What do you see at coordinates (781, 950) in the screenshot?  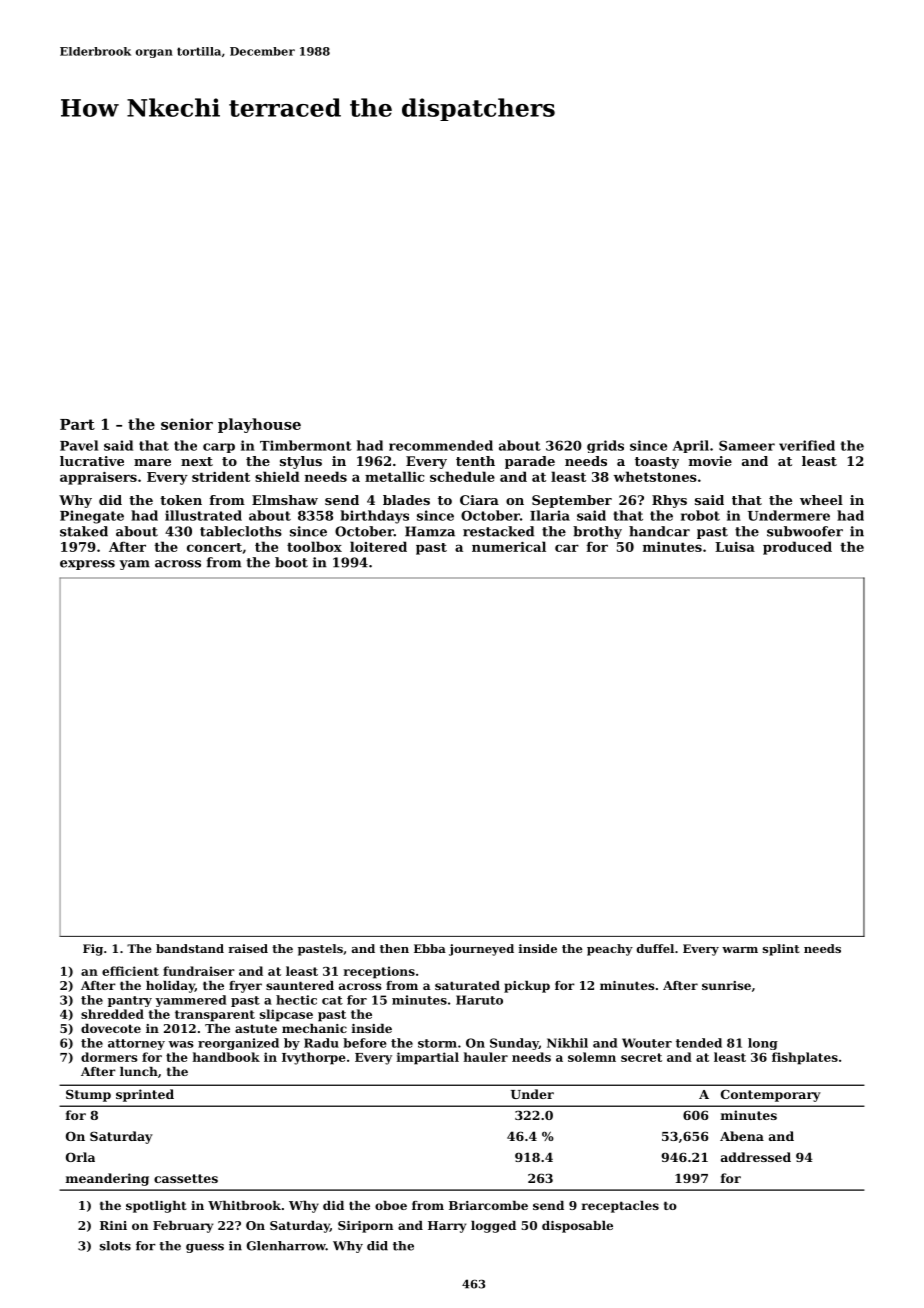 I see `splint` at bounding box center [781, 950].
